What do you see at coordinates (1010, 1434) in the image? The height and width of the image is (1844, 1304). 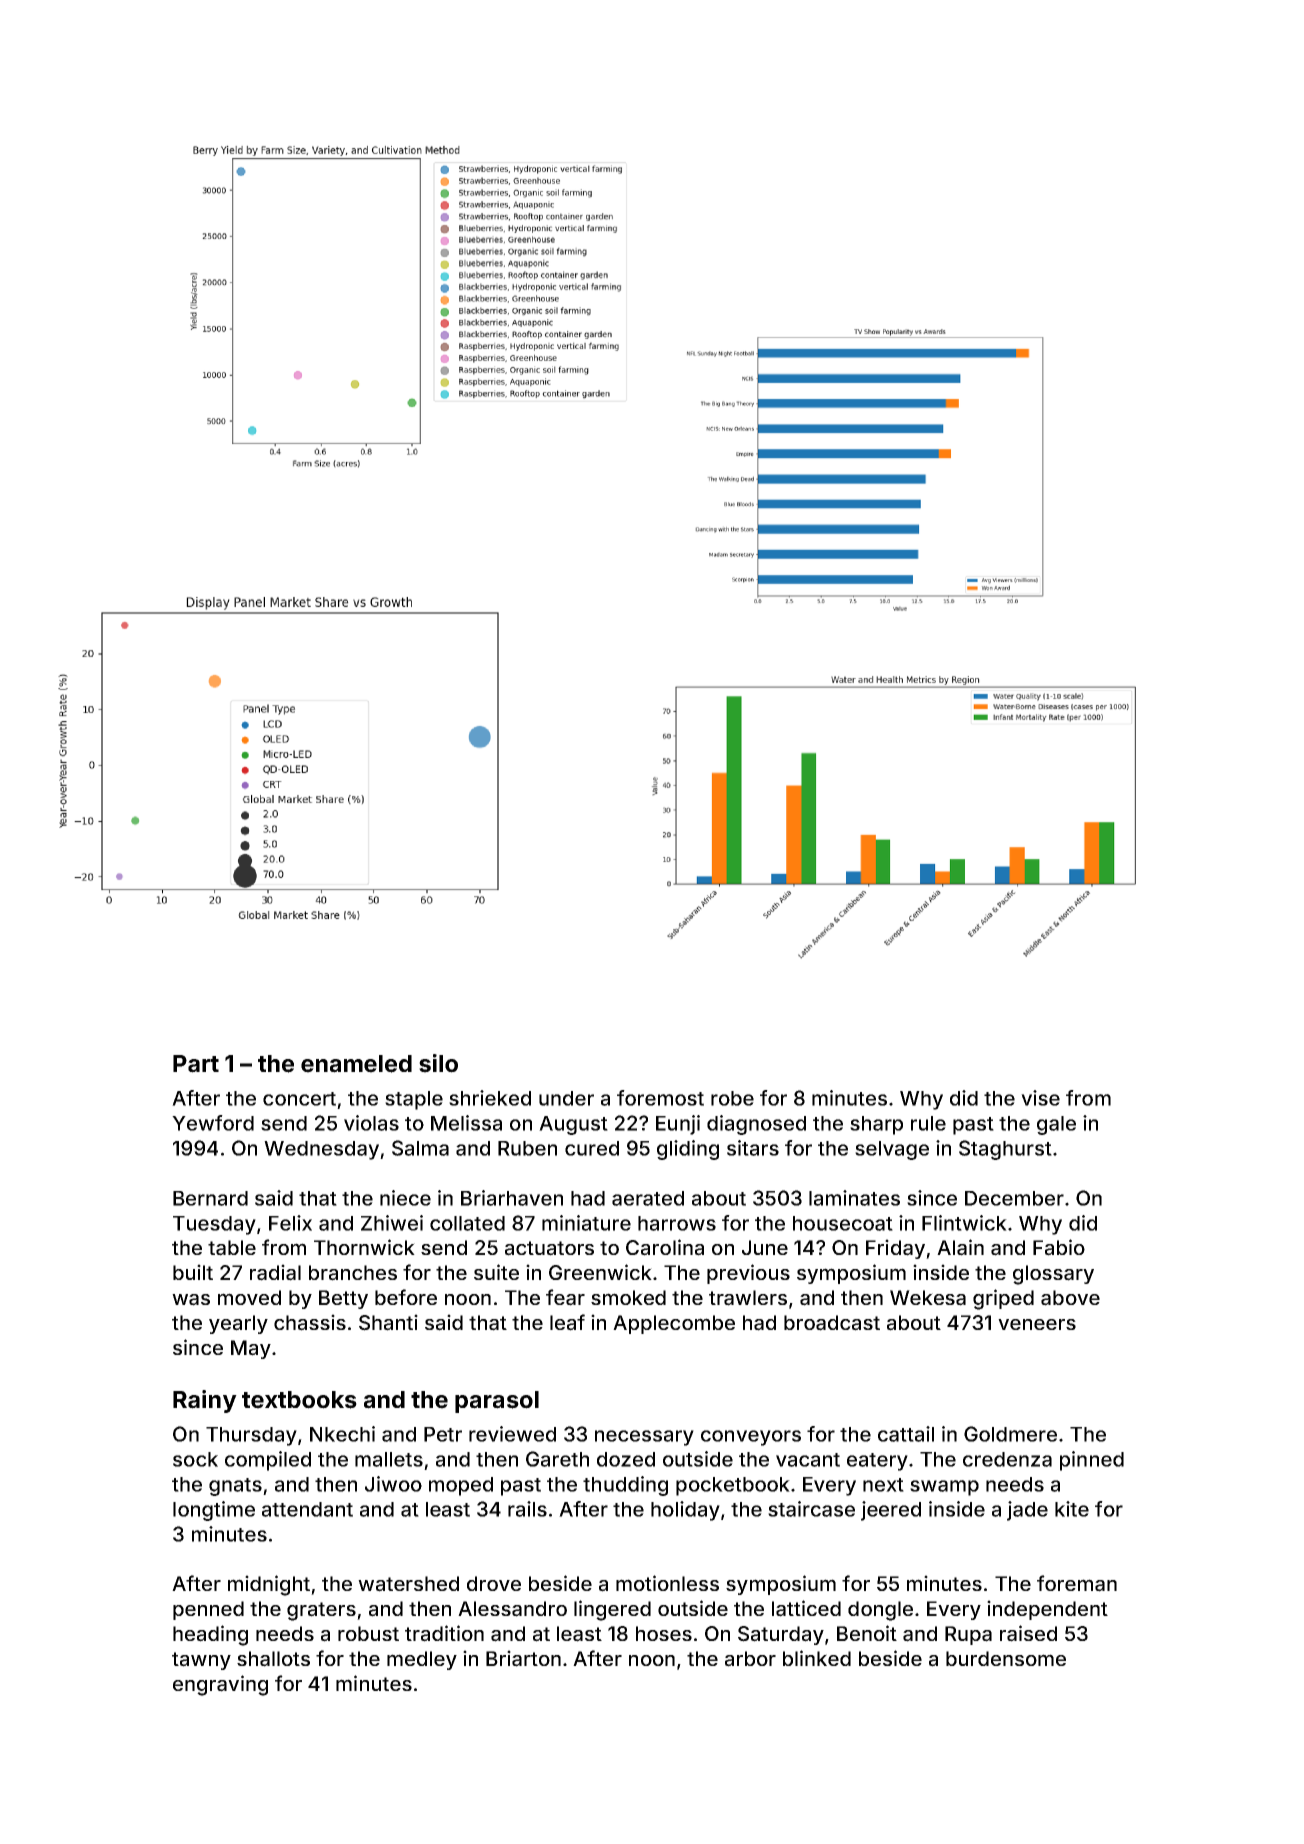 I see `Goldmere` at bounding box center [1010, 1434].
